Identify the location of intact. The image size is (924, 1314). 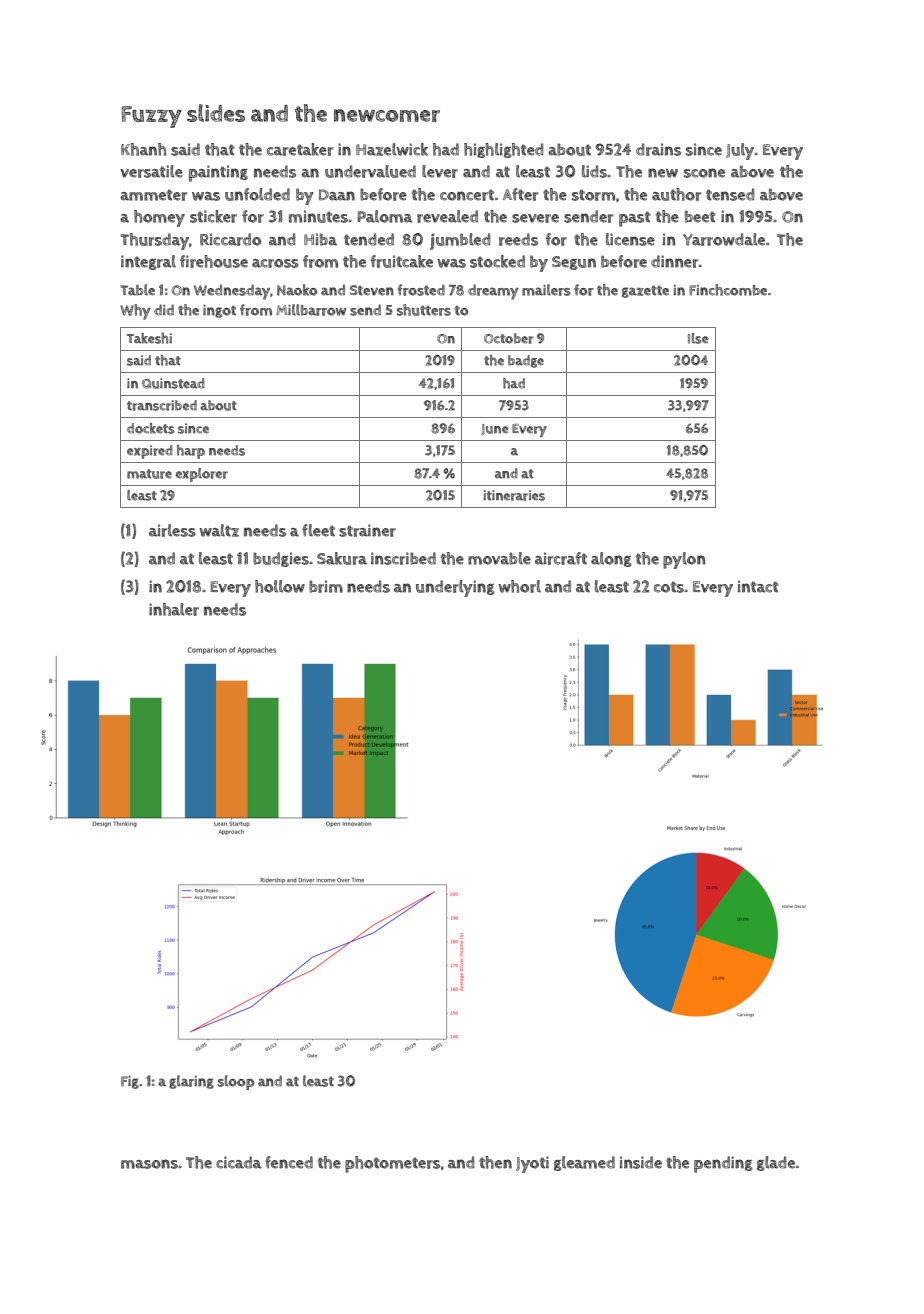
(758, 586).
